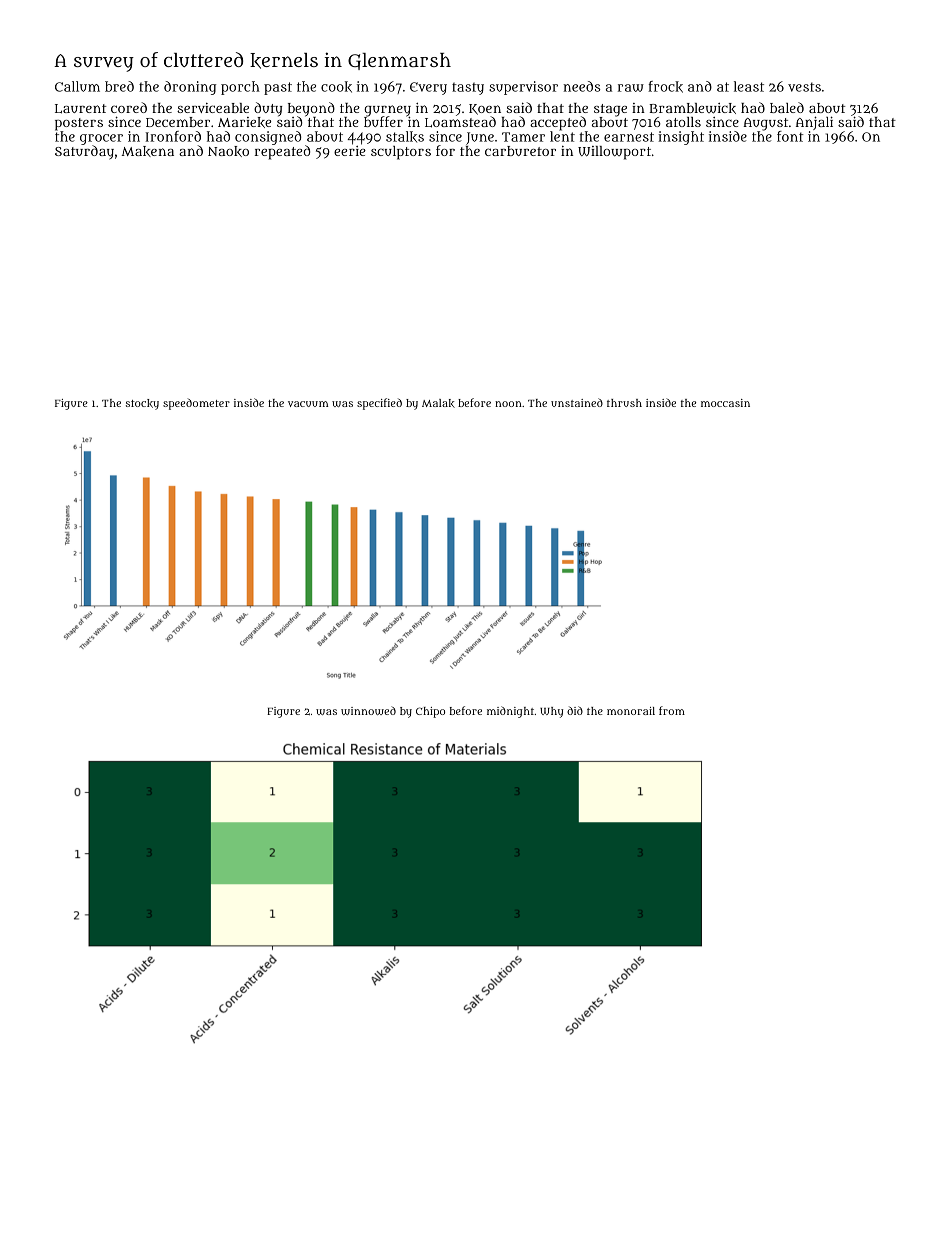 This screenshot has width=952, height=1233. Describe the element at coordinates (614, 153) in the screenshot. I see `Willowport` at that location.
